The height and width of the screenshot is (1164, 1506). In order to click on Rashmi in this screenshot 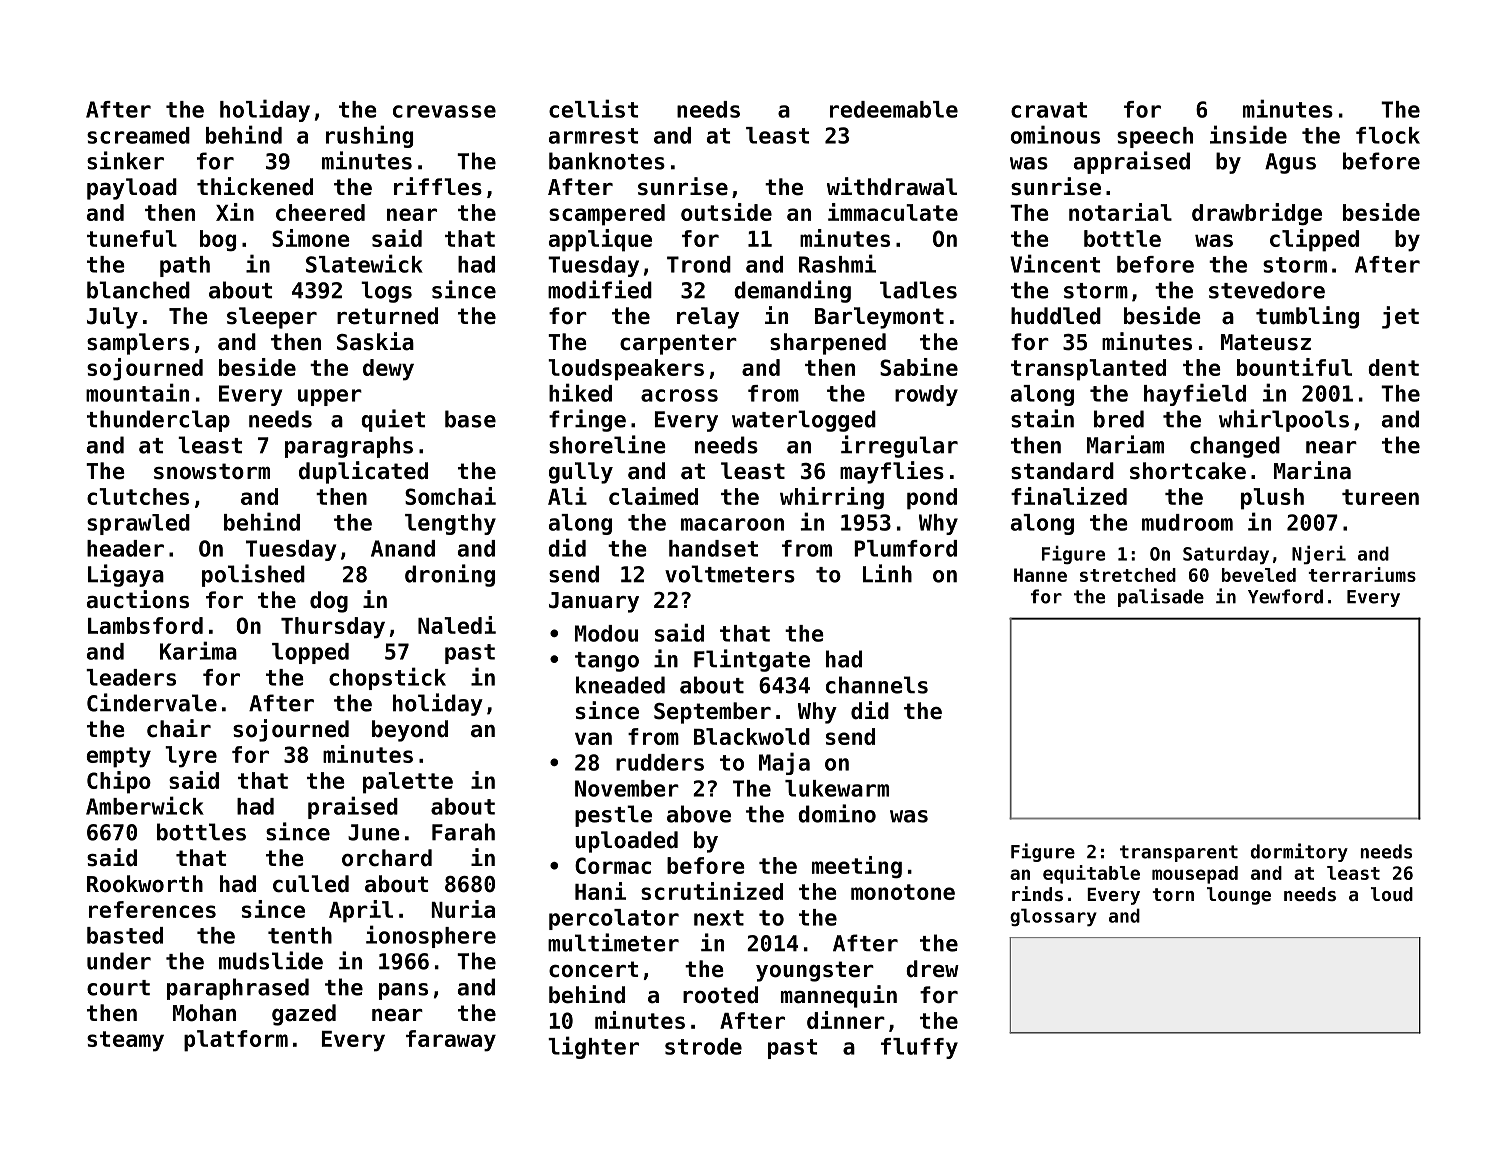, I will do `click(837, 263)`.
